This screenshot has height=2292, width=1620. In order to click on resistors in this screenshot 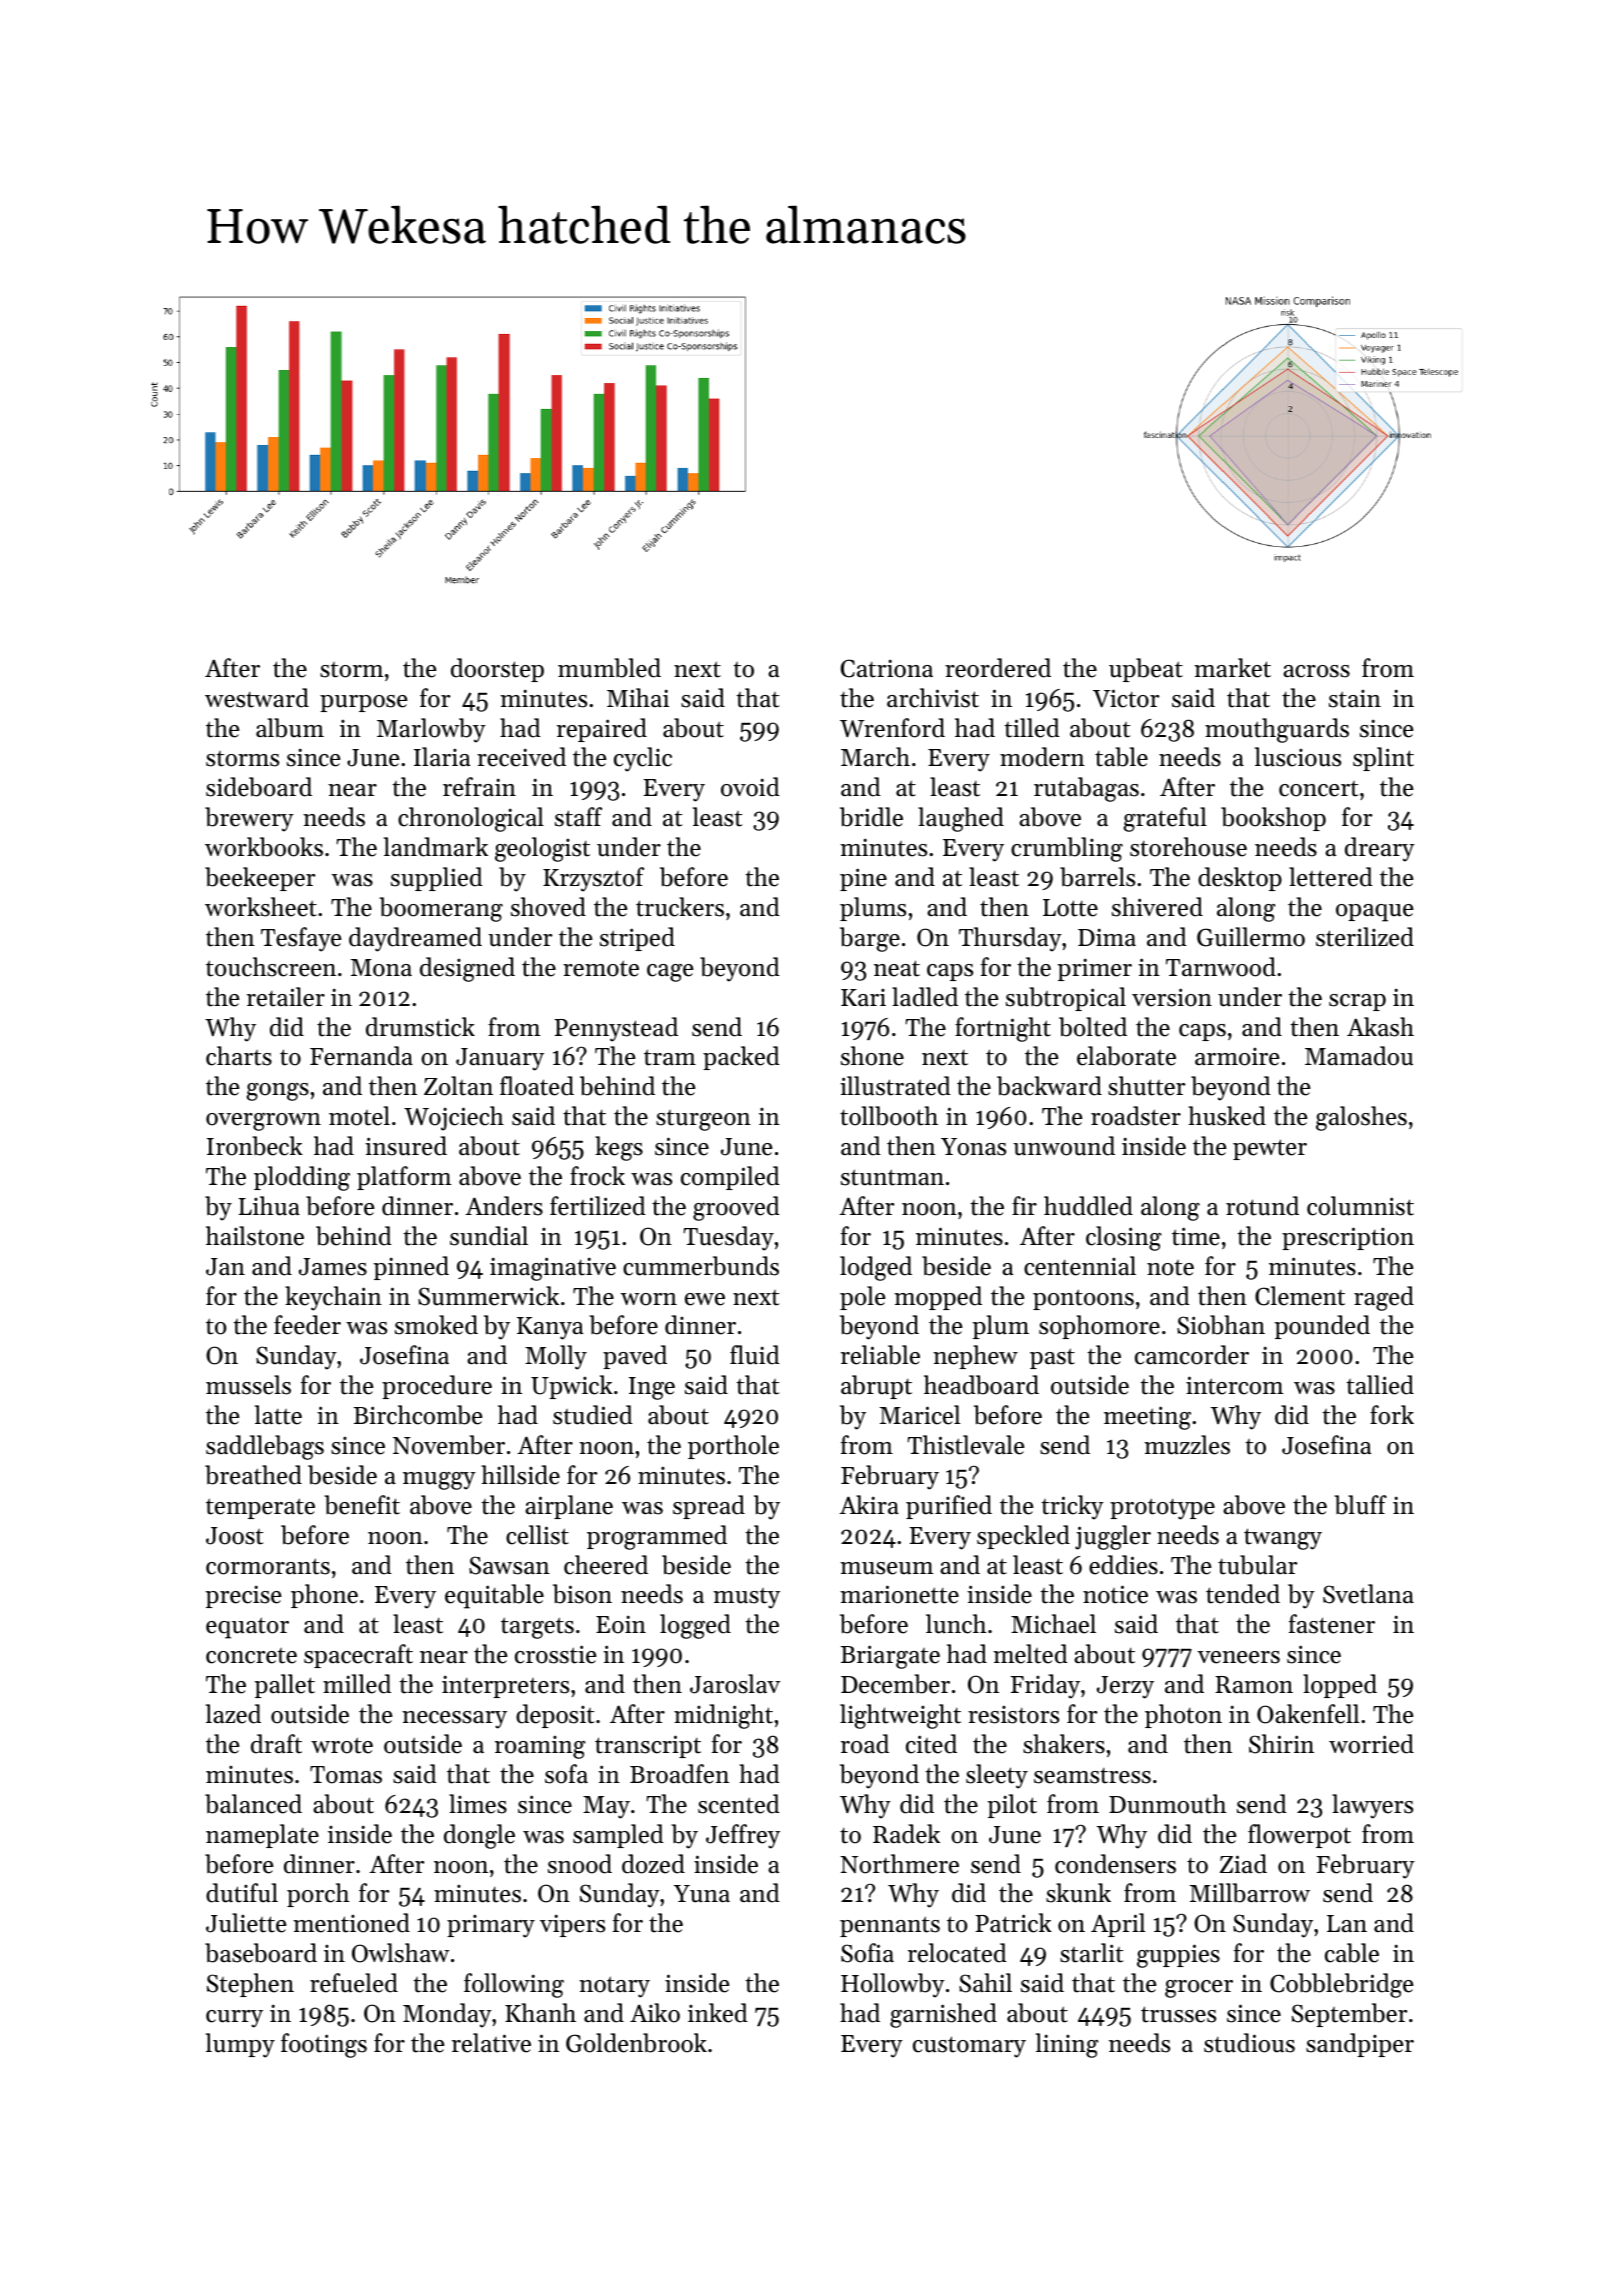, I will do `click(1013, 1715)`.
